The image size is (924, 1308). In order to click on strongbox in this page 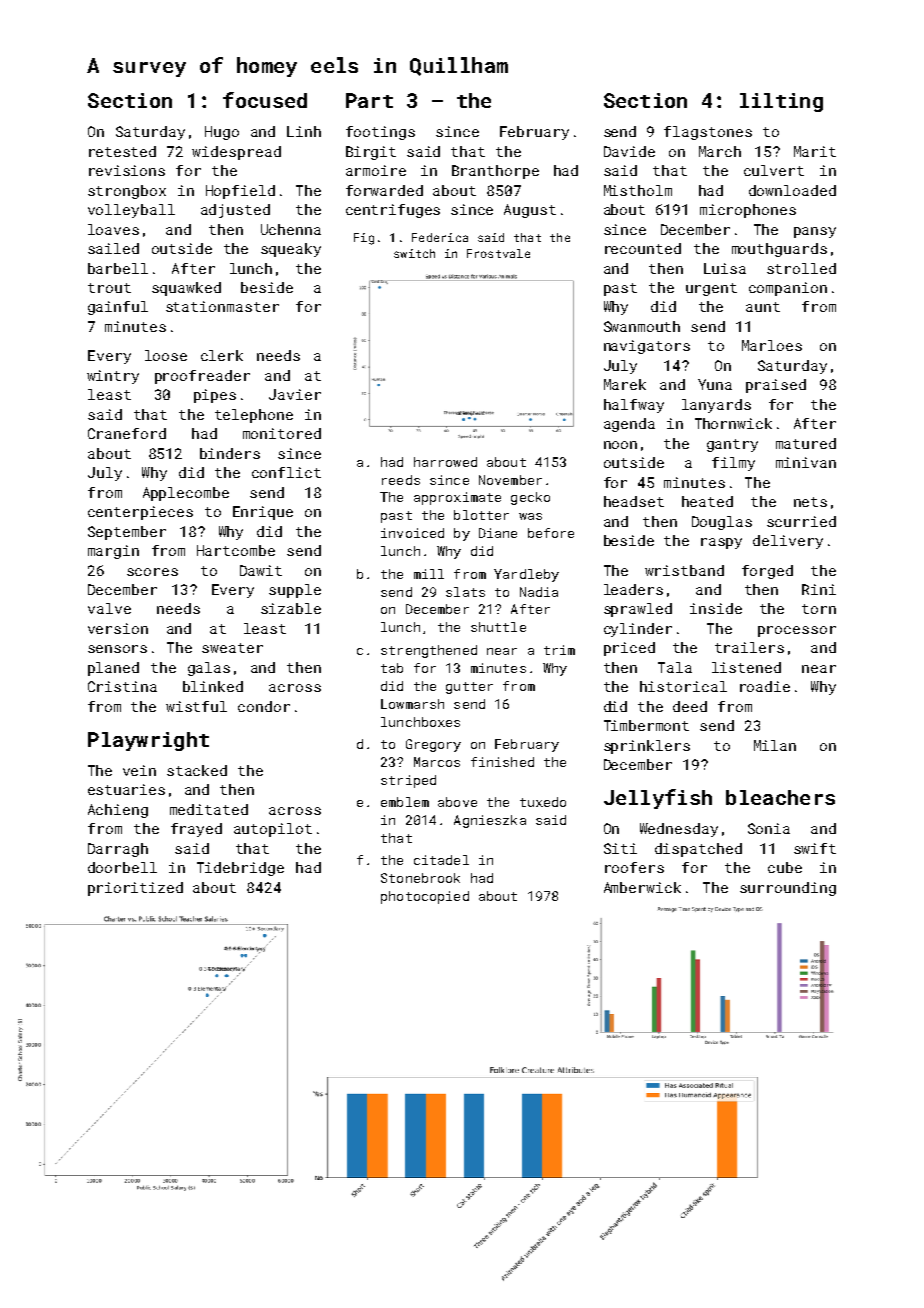, I will do `click(127, 192)`.
